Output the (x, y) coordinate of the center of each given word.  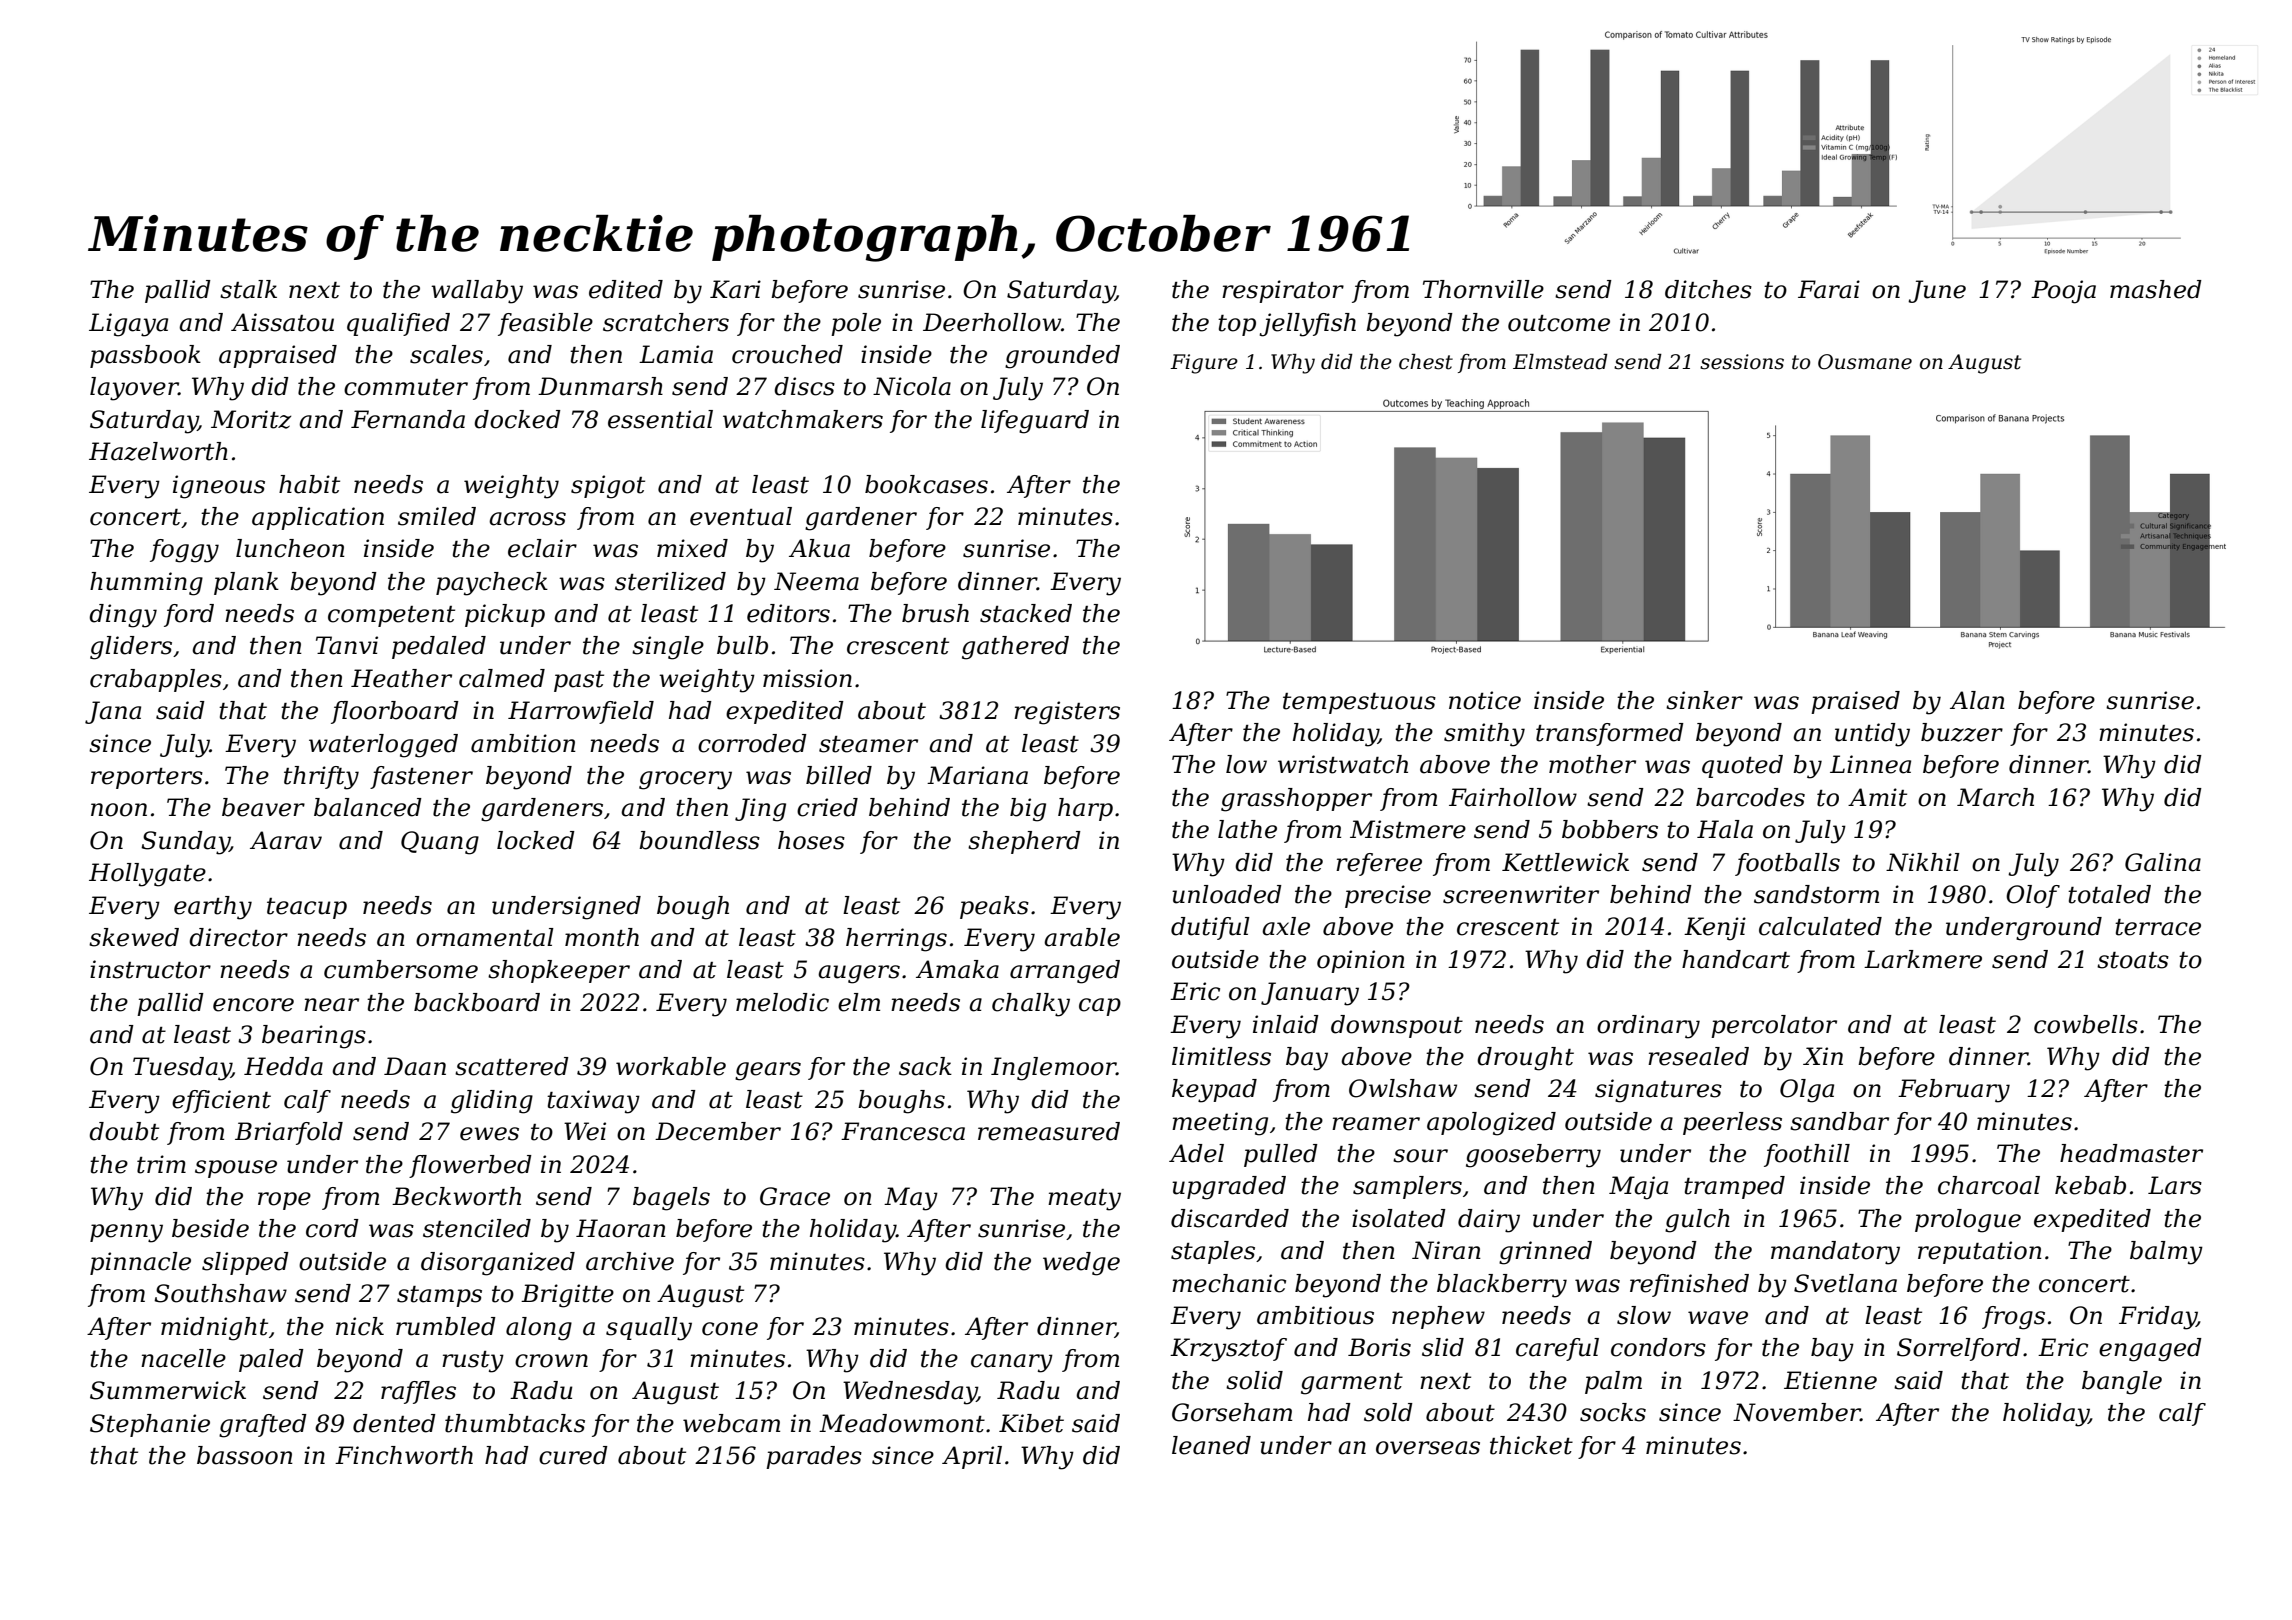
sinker (1704, 700)
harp (1085, 809)
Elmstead (1560, 362)
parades (814, 1457)
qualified (398, 324)
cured (573, 1455)
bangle (2122, 1383)
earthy (213, 908)
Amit (1877, 797)
